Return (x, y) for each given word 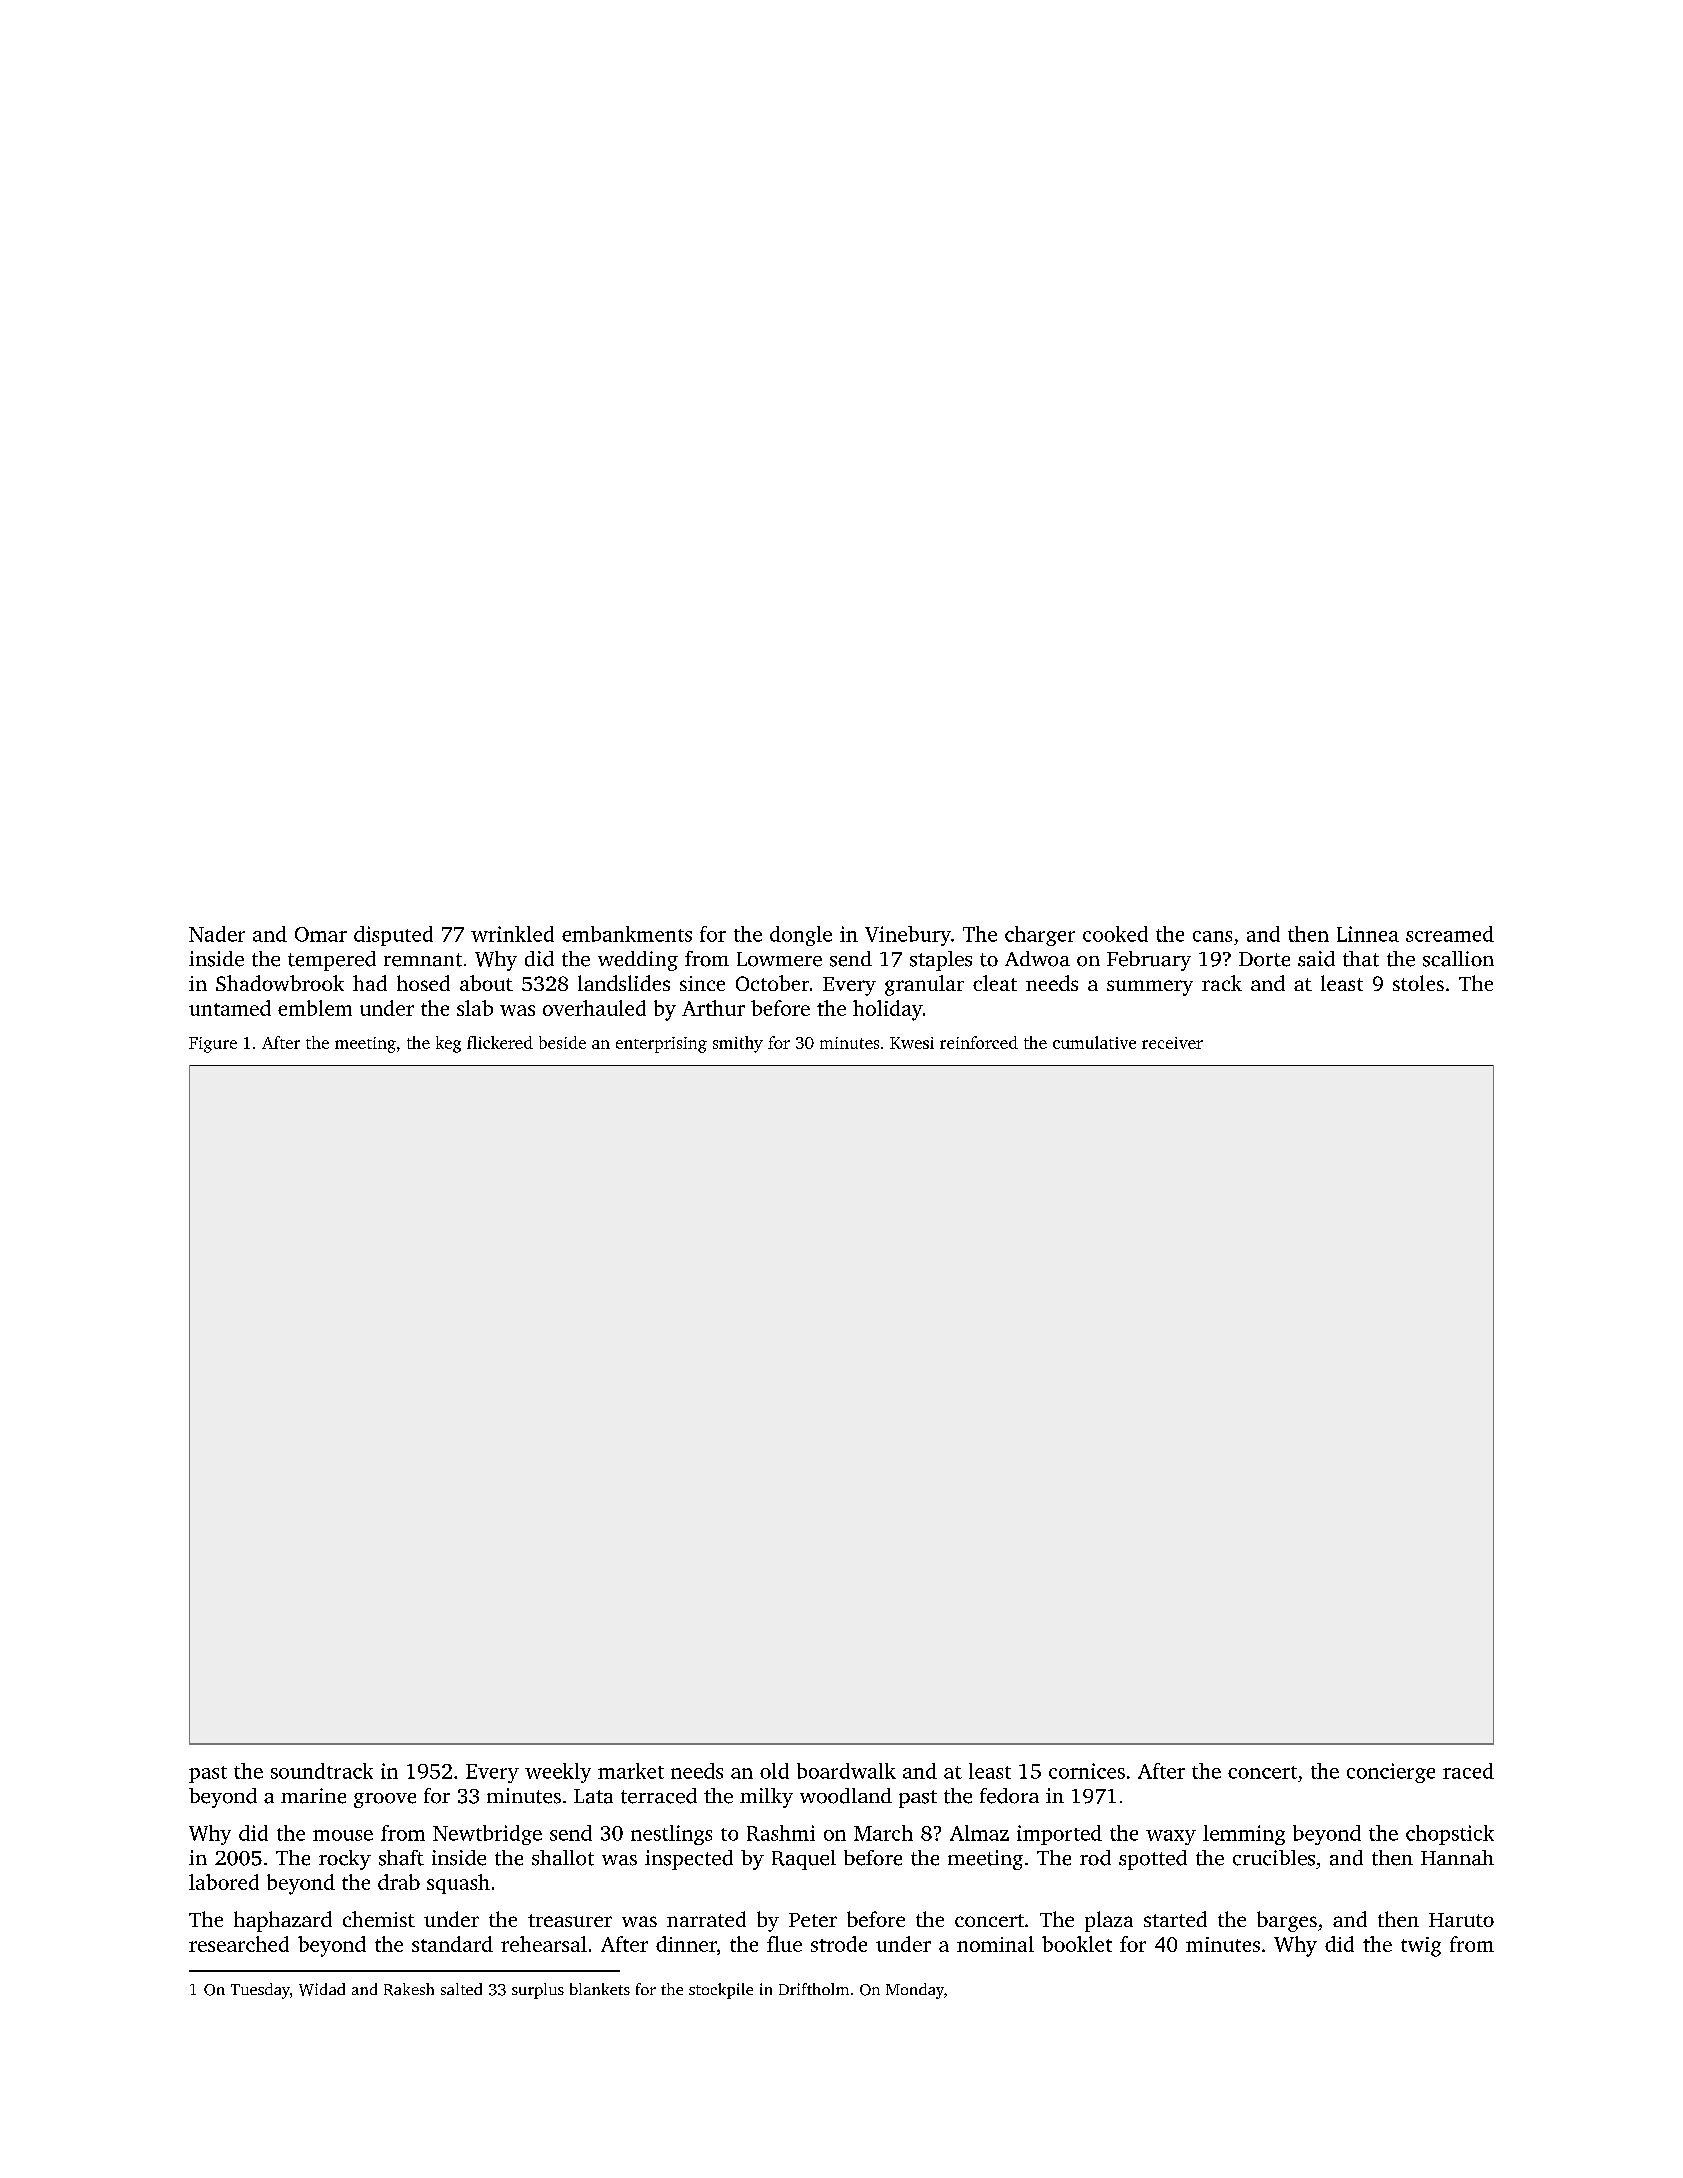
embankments (627, 934)
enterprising (661, 1045)
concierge (1391, 1773)
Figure (213, 1045)
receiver (1172, 1043)
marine (313, 1796)
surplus (538, 1991)
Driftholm (814, 1989)
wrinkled (512, 934)
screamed (1450, 934)
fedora (1009, 1796)
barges (1287, 1921)
